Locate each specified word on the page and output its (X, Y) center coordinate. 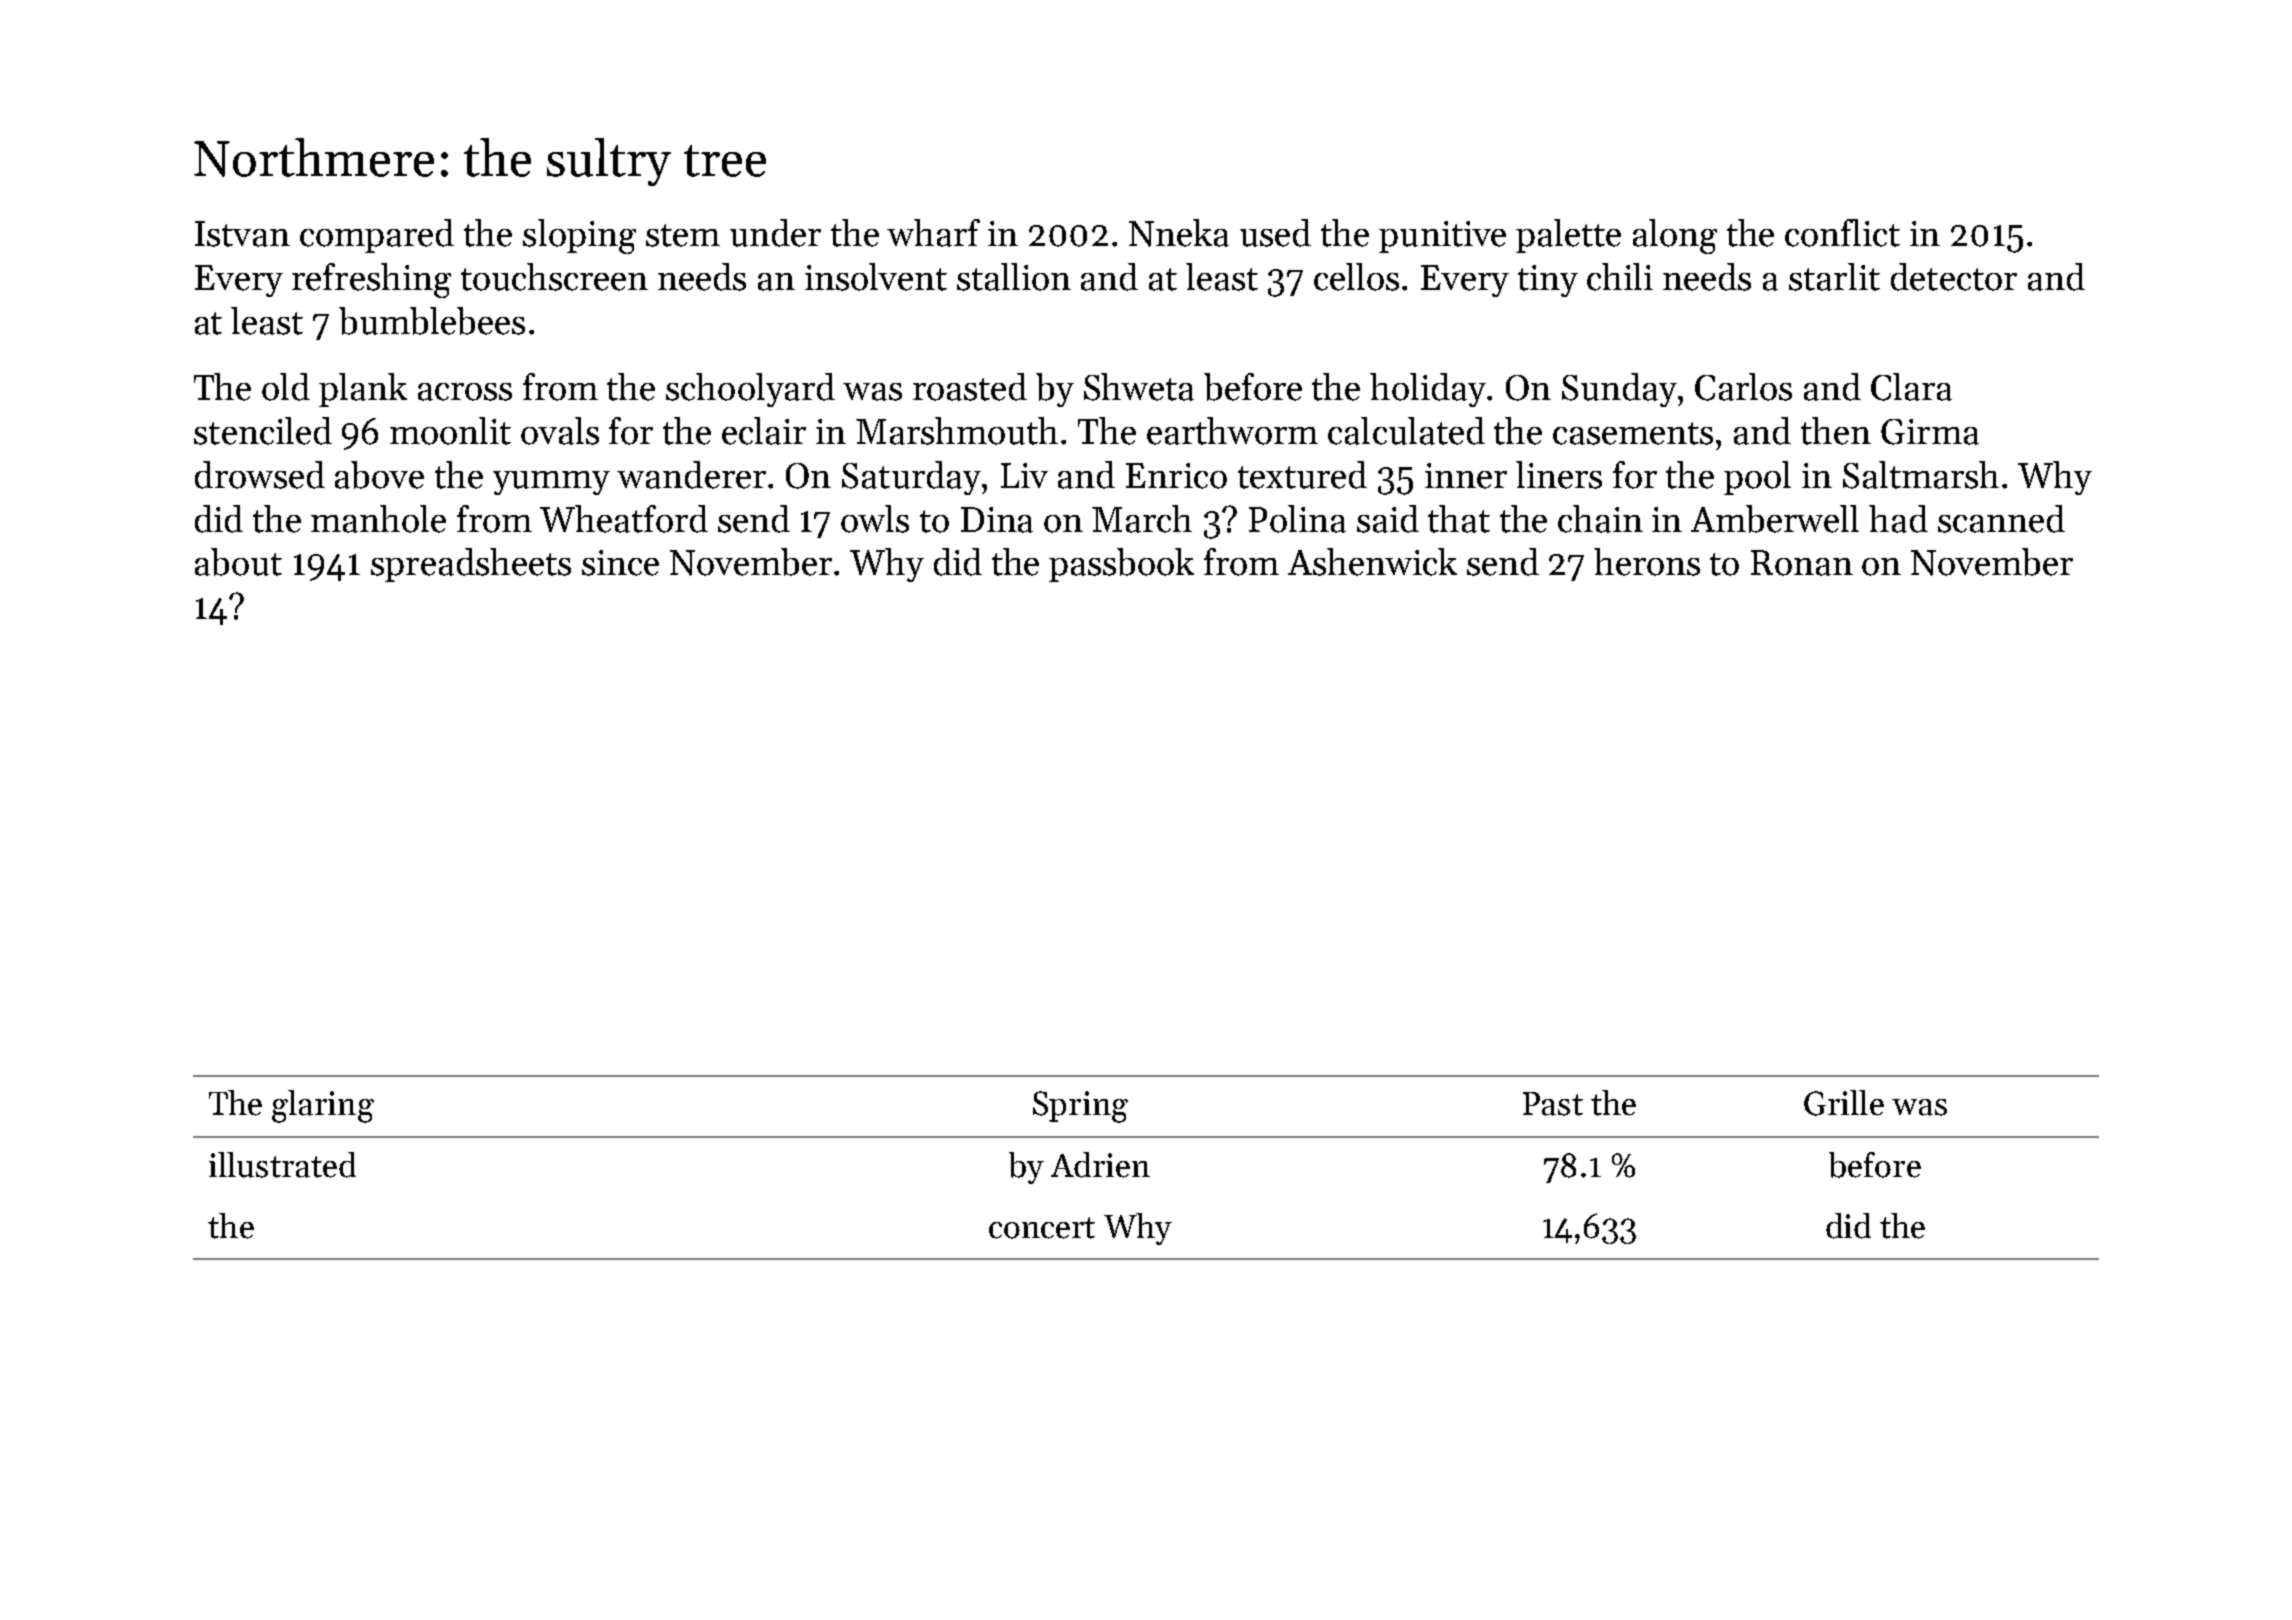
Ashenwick (1372, 562)
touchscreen (554, 277)
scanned (2001, 519)
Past (1553, 1104)
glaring (323, 1106)
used (1275, 233)
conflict (1842, 233)
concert (1042, 1228)
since (620, 563)
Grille (1844, 1103)
